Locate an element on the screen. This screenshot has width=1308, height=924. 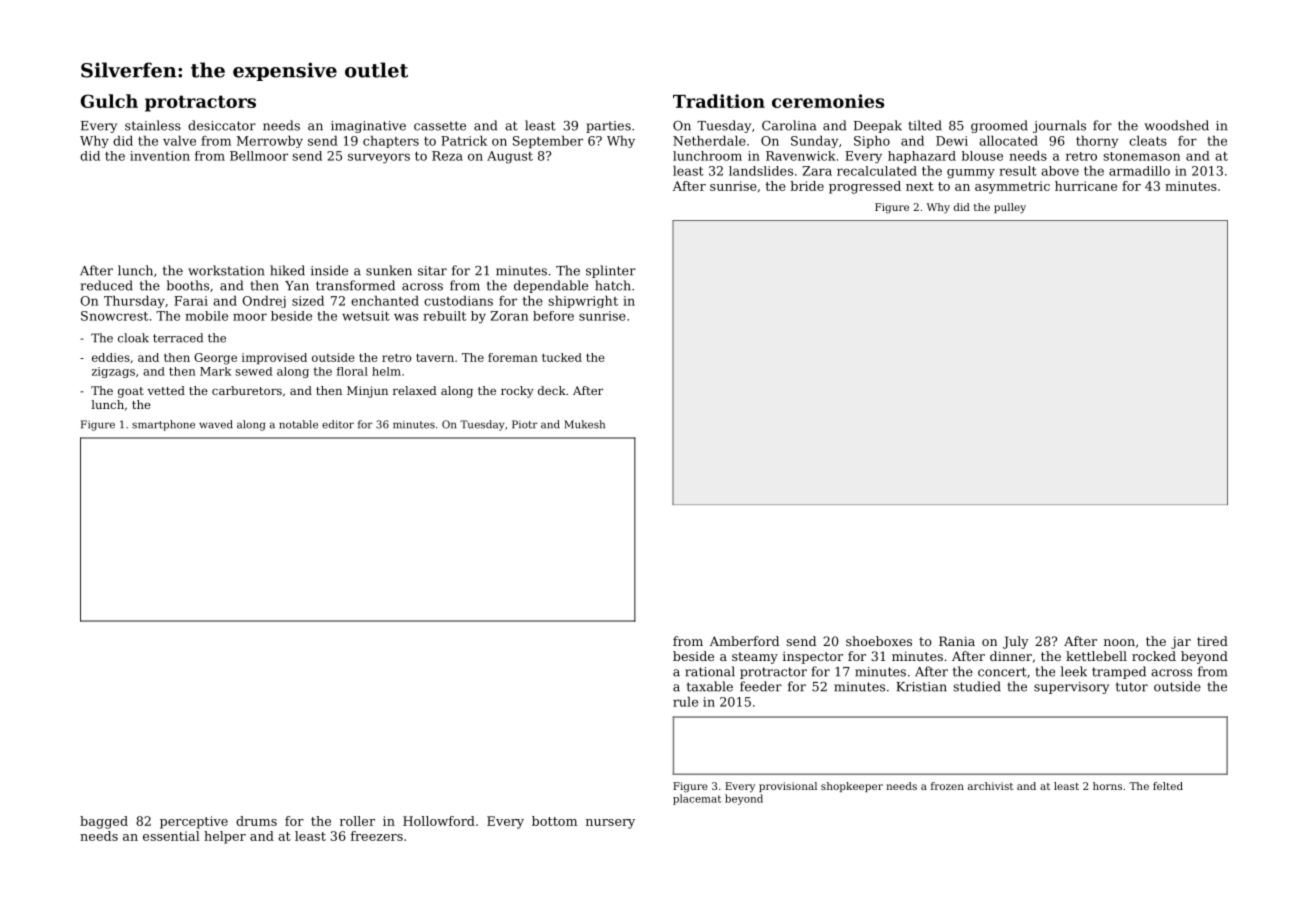
Amberford is located at coordinates (744, 641).
